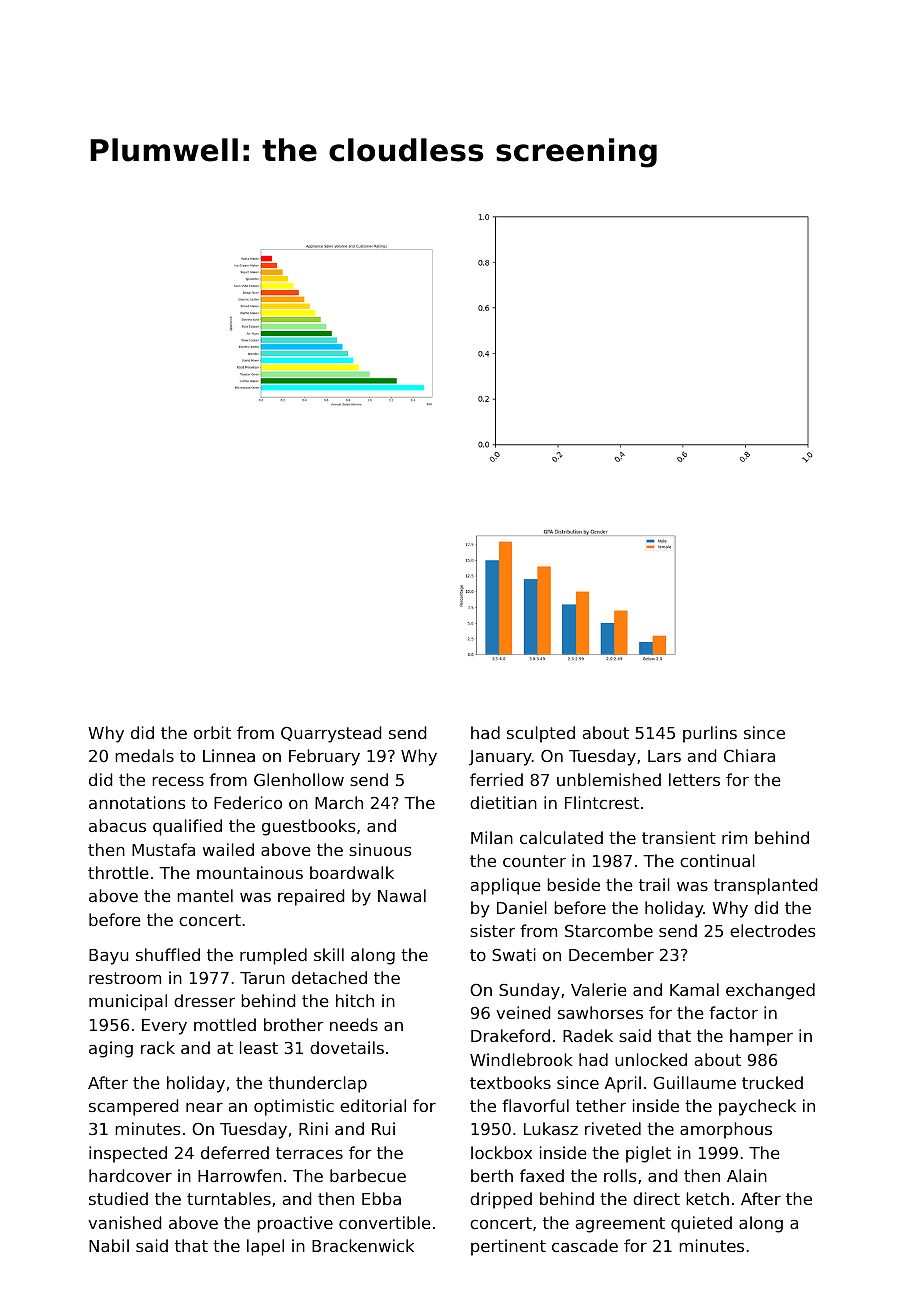 The width and height of the image is (908, 1316). Describe the element at coordinates (551, 1128) in the image. I see `Lukasz` at that location.
